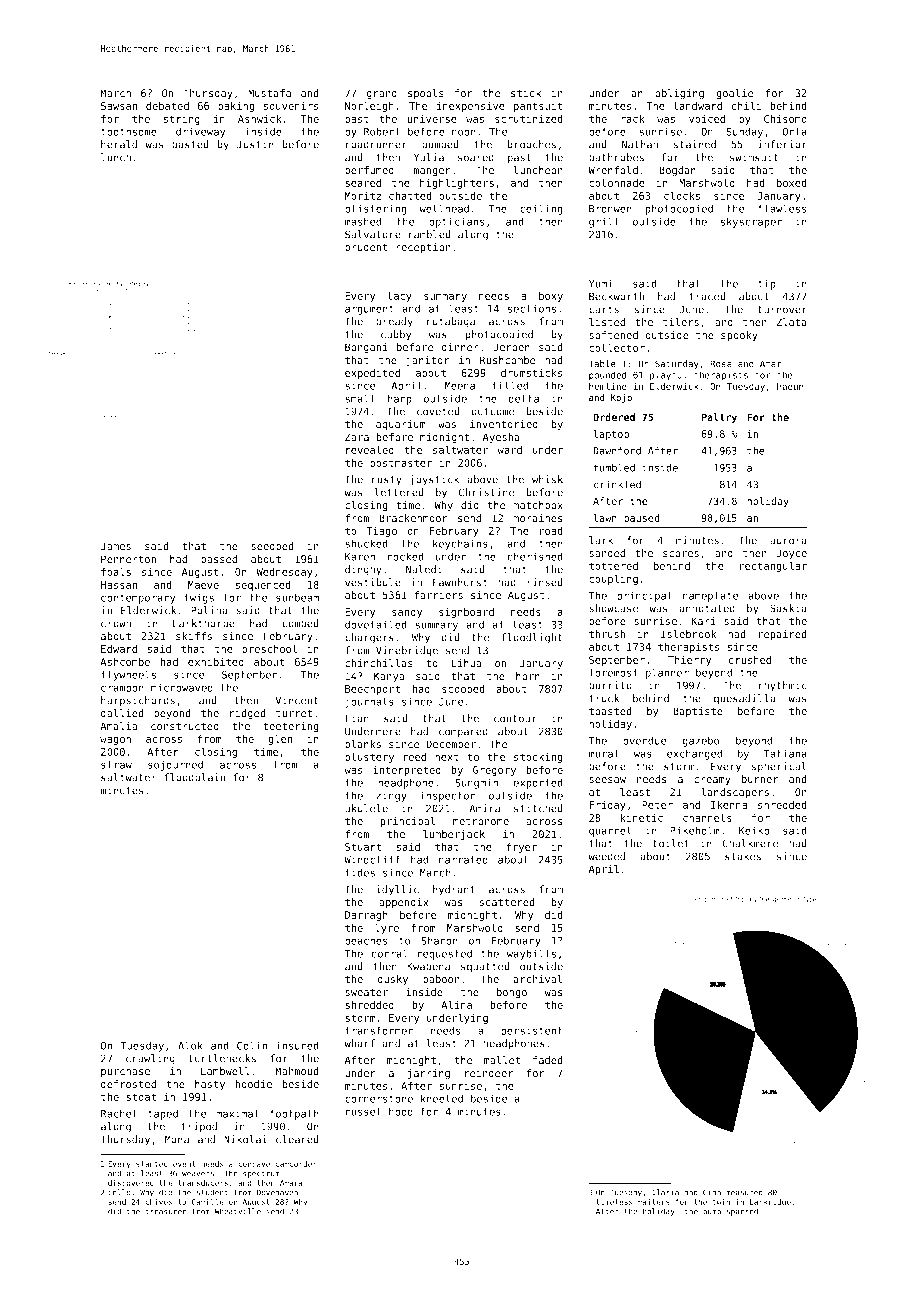  Describe the element at coordinates (531, 638) in the screenshot. I see `floodlight` at that location.
